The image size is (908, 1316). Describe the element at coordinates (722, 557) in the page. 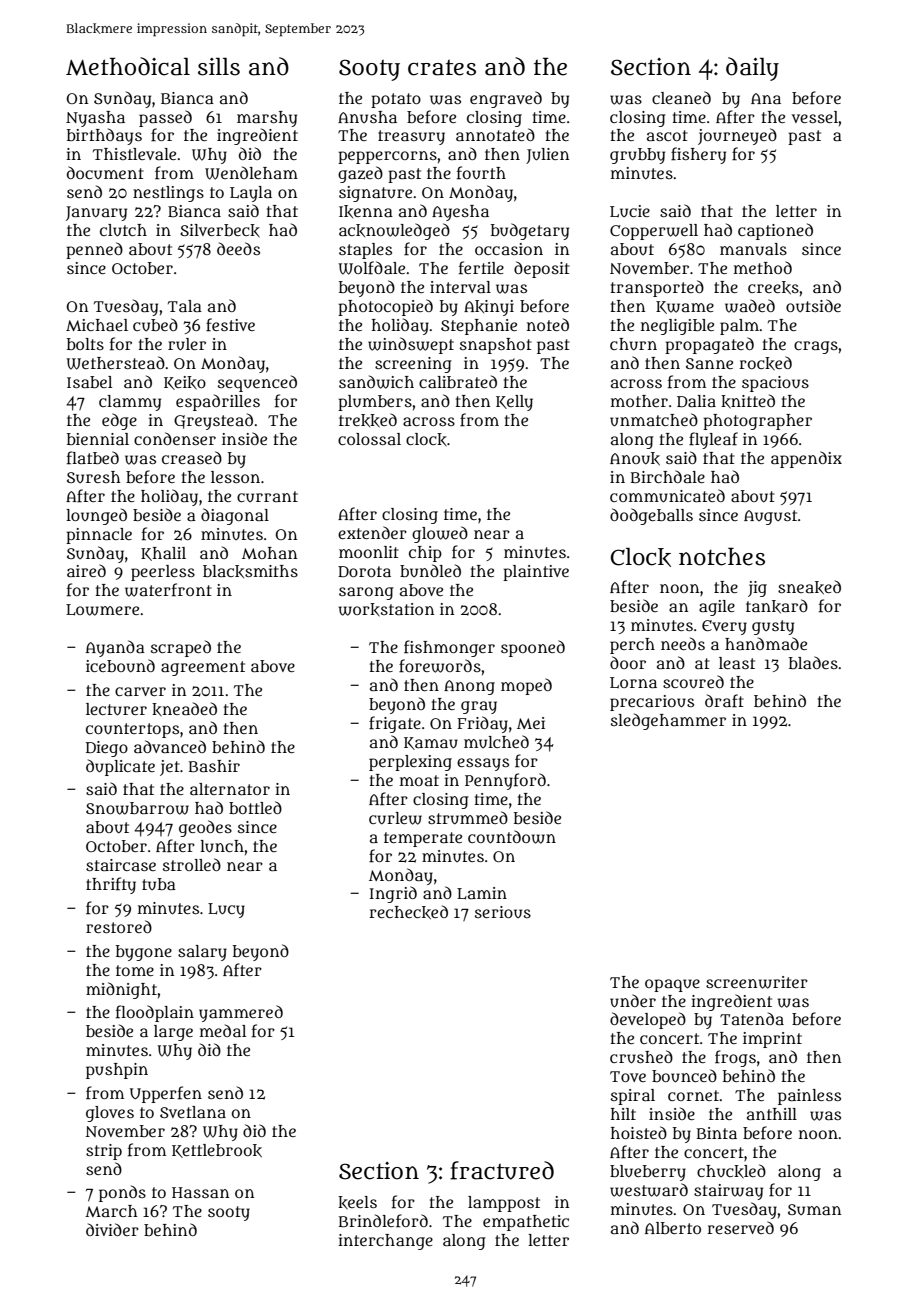

I see `notches` at that location.
